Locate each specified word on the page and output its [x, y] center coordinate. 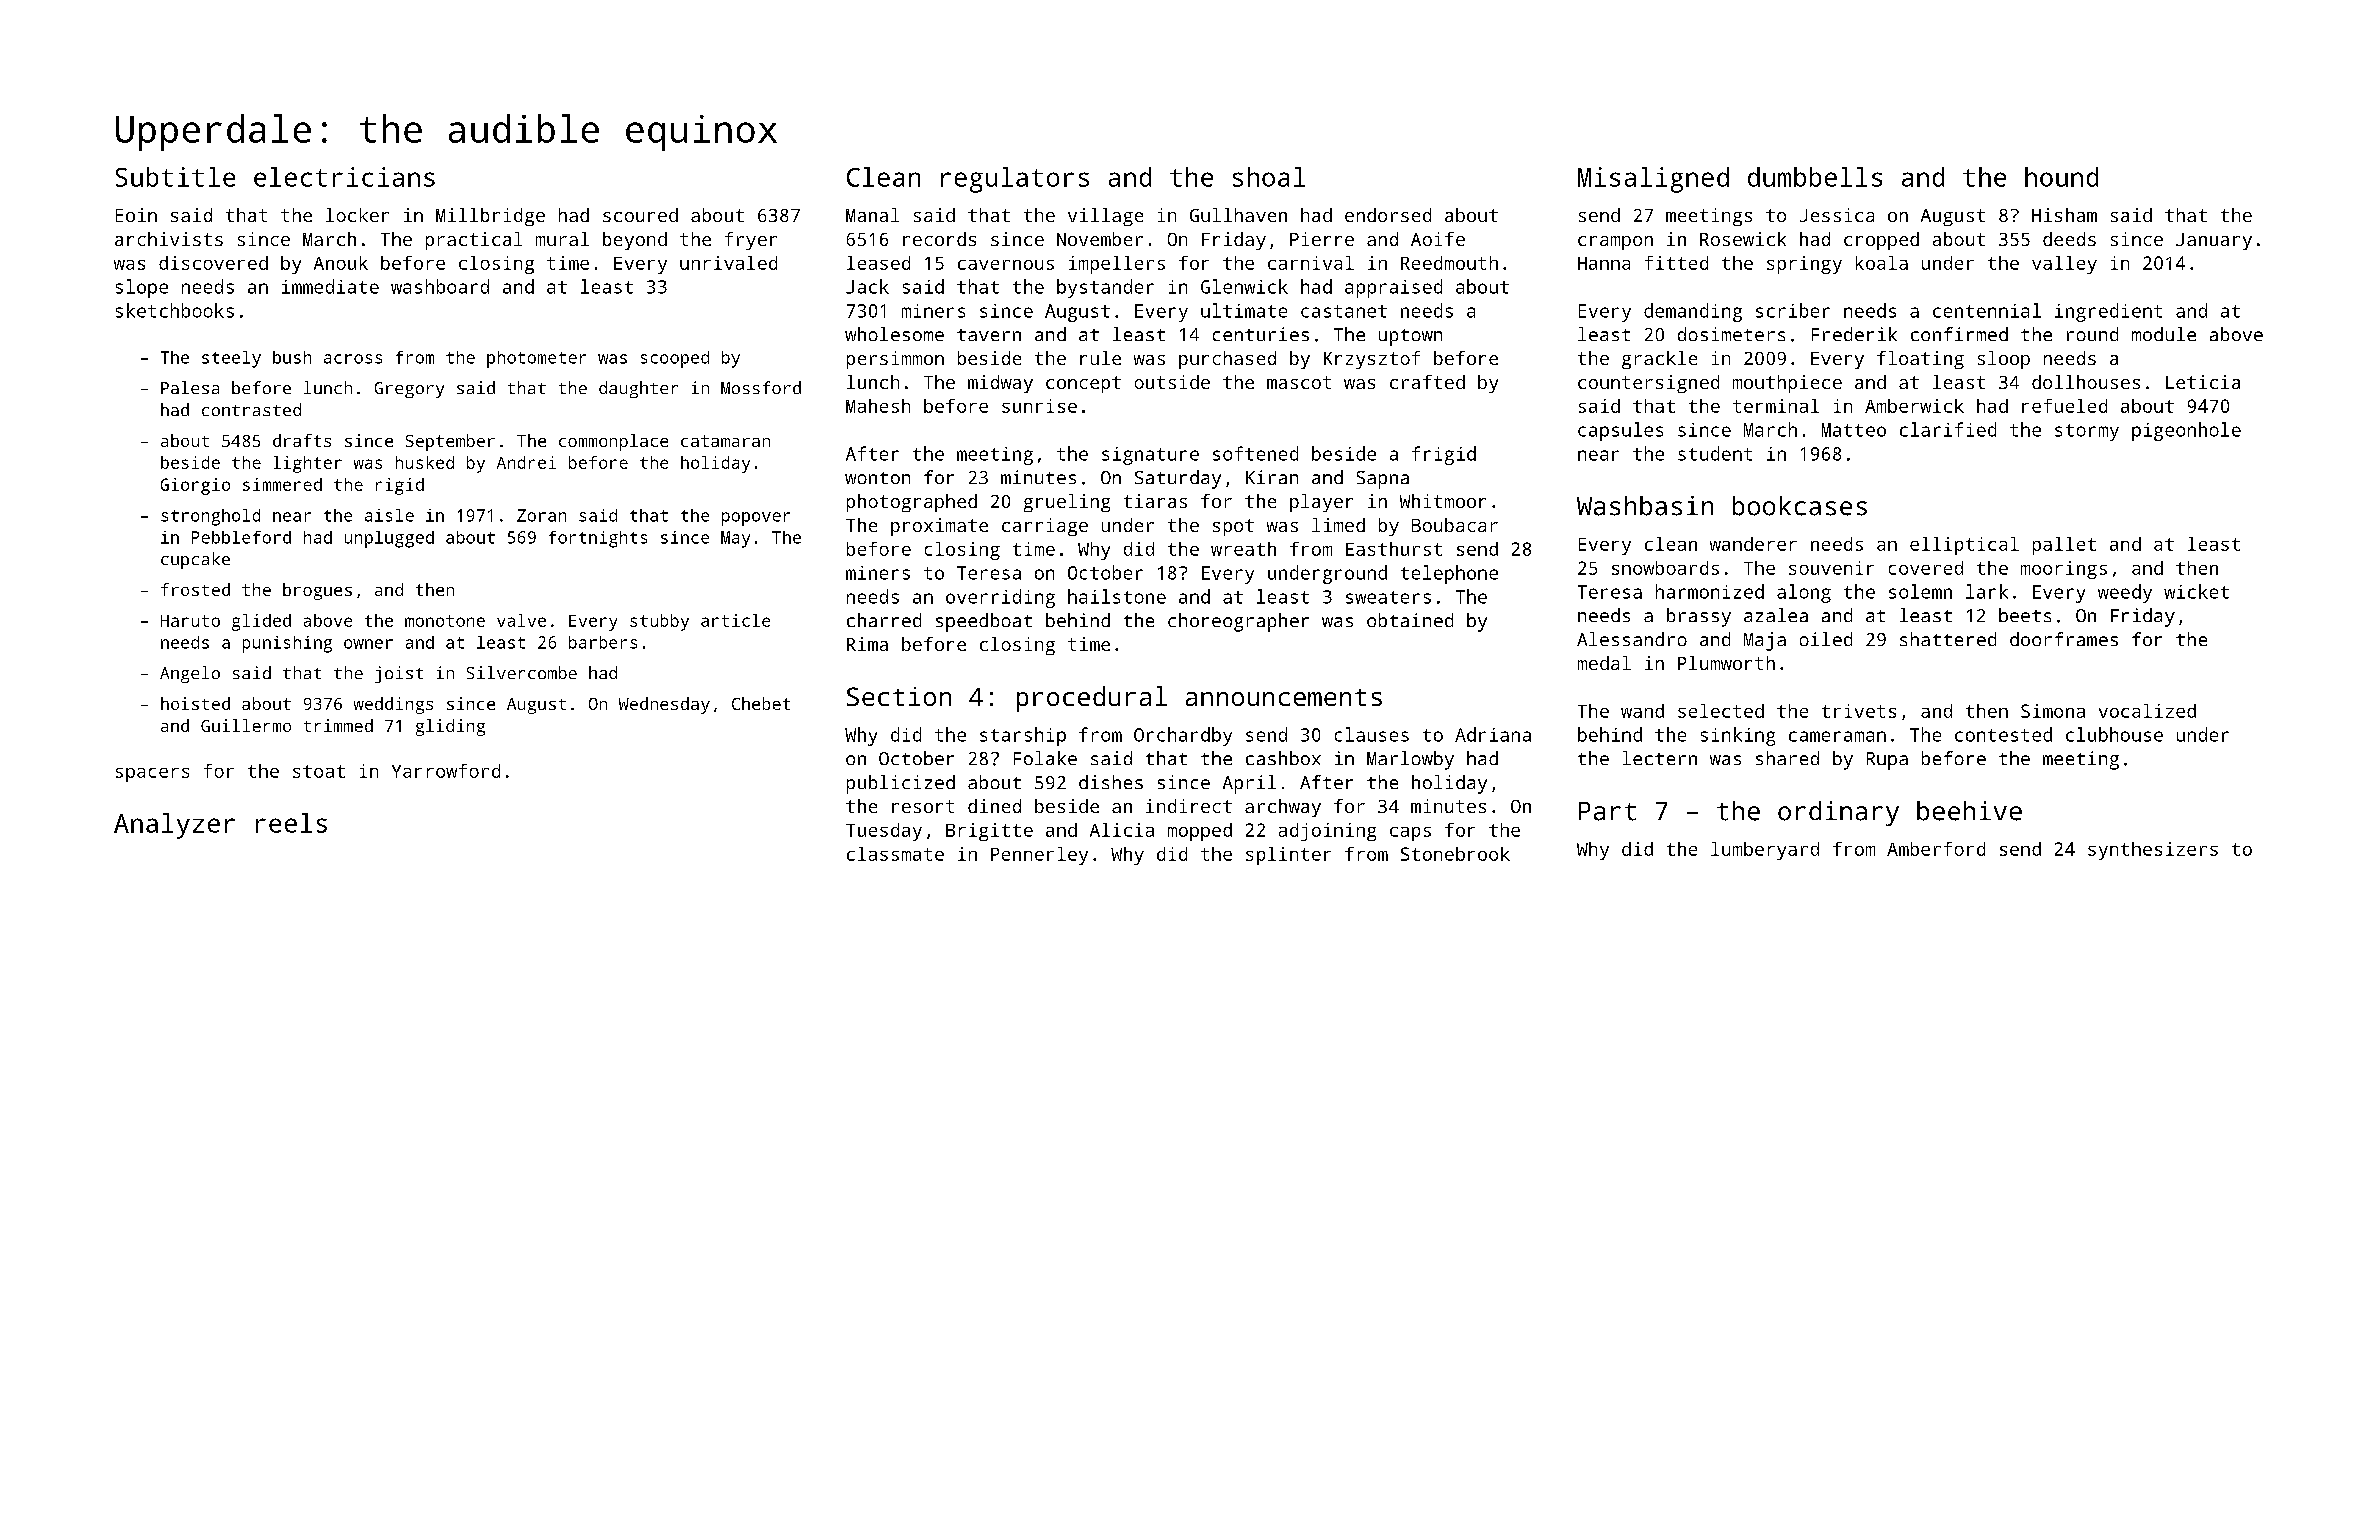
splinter [1288, 856]
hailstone [1117, 596]
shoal [1269, 177]
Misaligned [1653, 180]
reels [291, 823]
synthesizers [2153, 851]
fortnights [598, 539]
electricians [344, 177]
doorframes [2064, 639]
